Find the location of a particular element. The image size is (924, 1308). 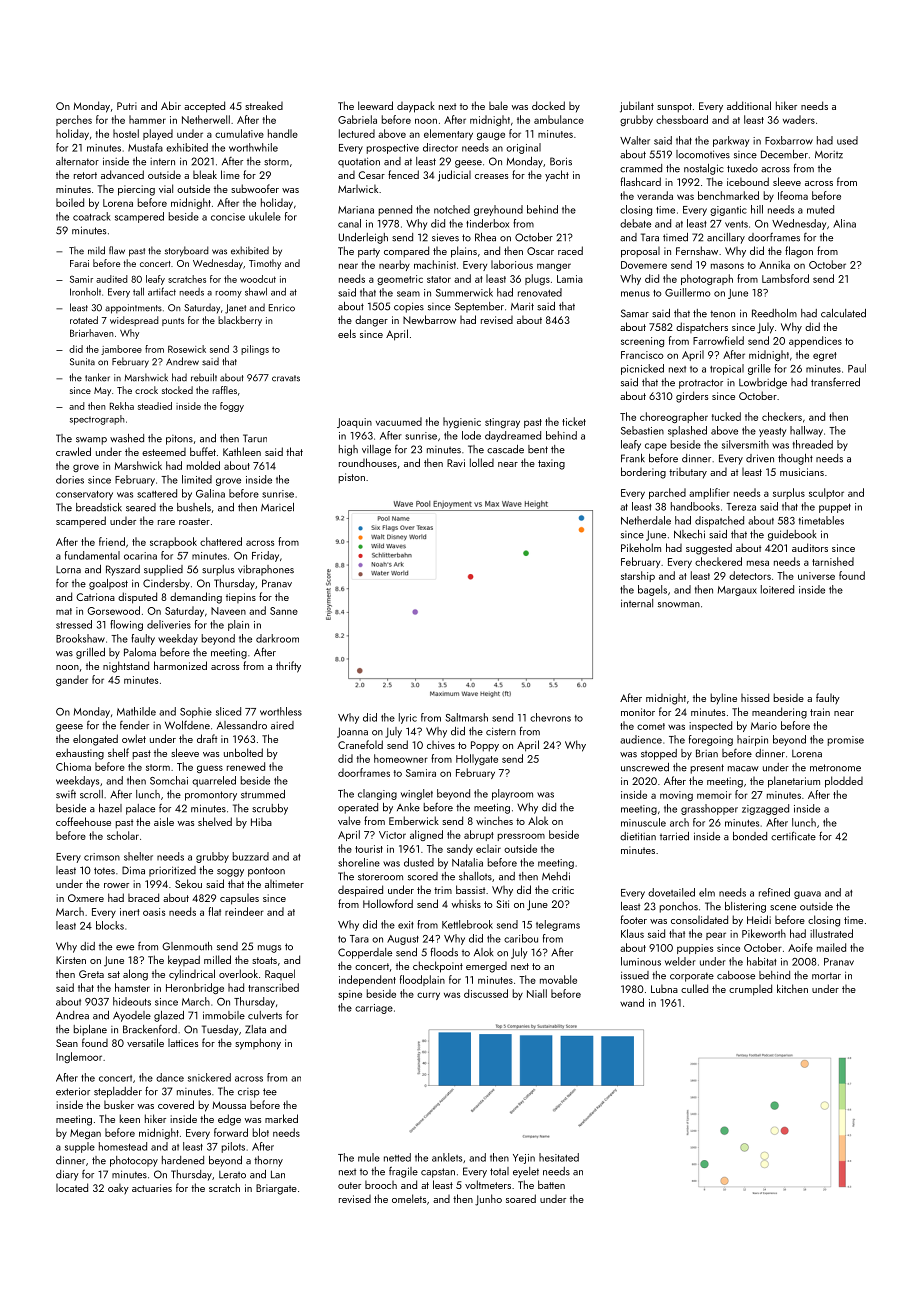

piston is located at coordinates (352, 478).
